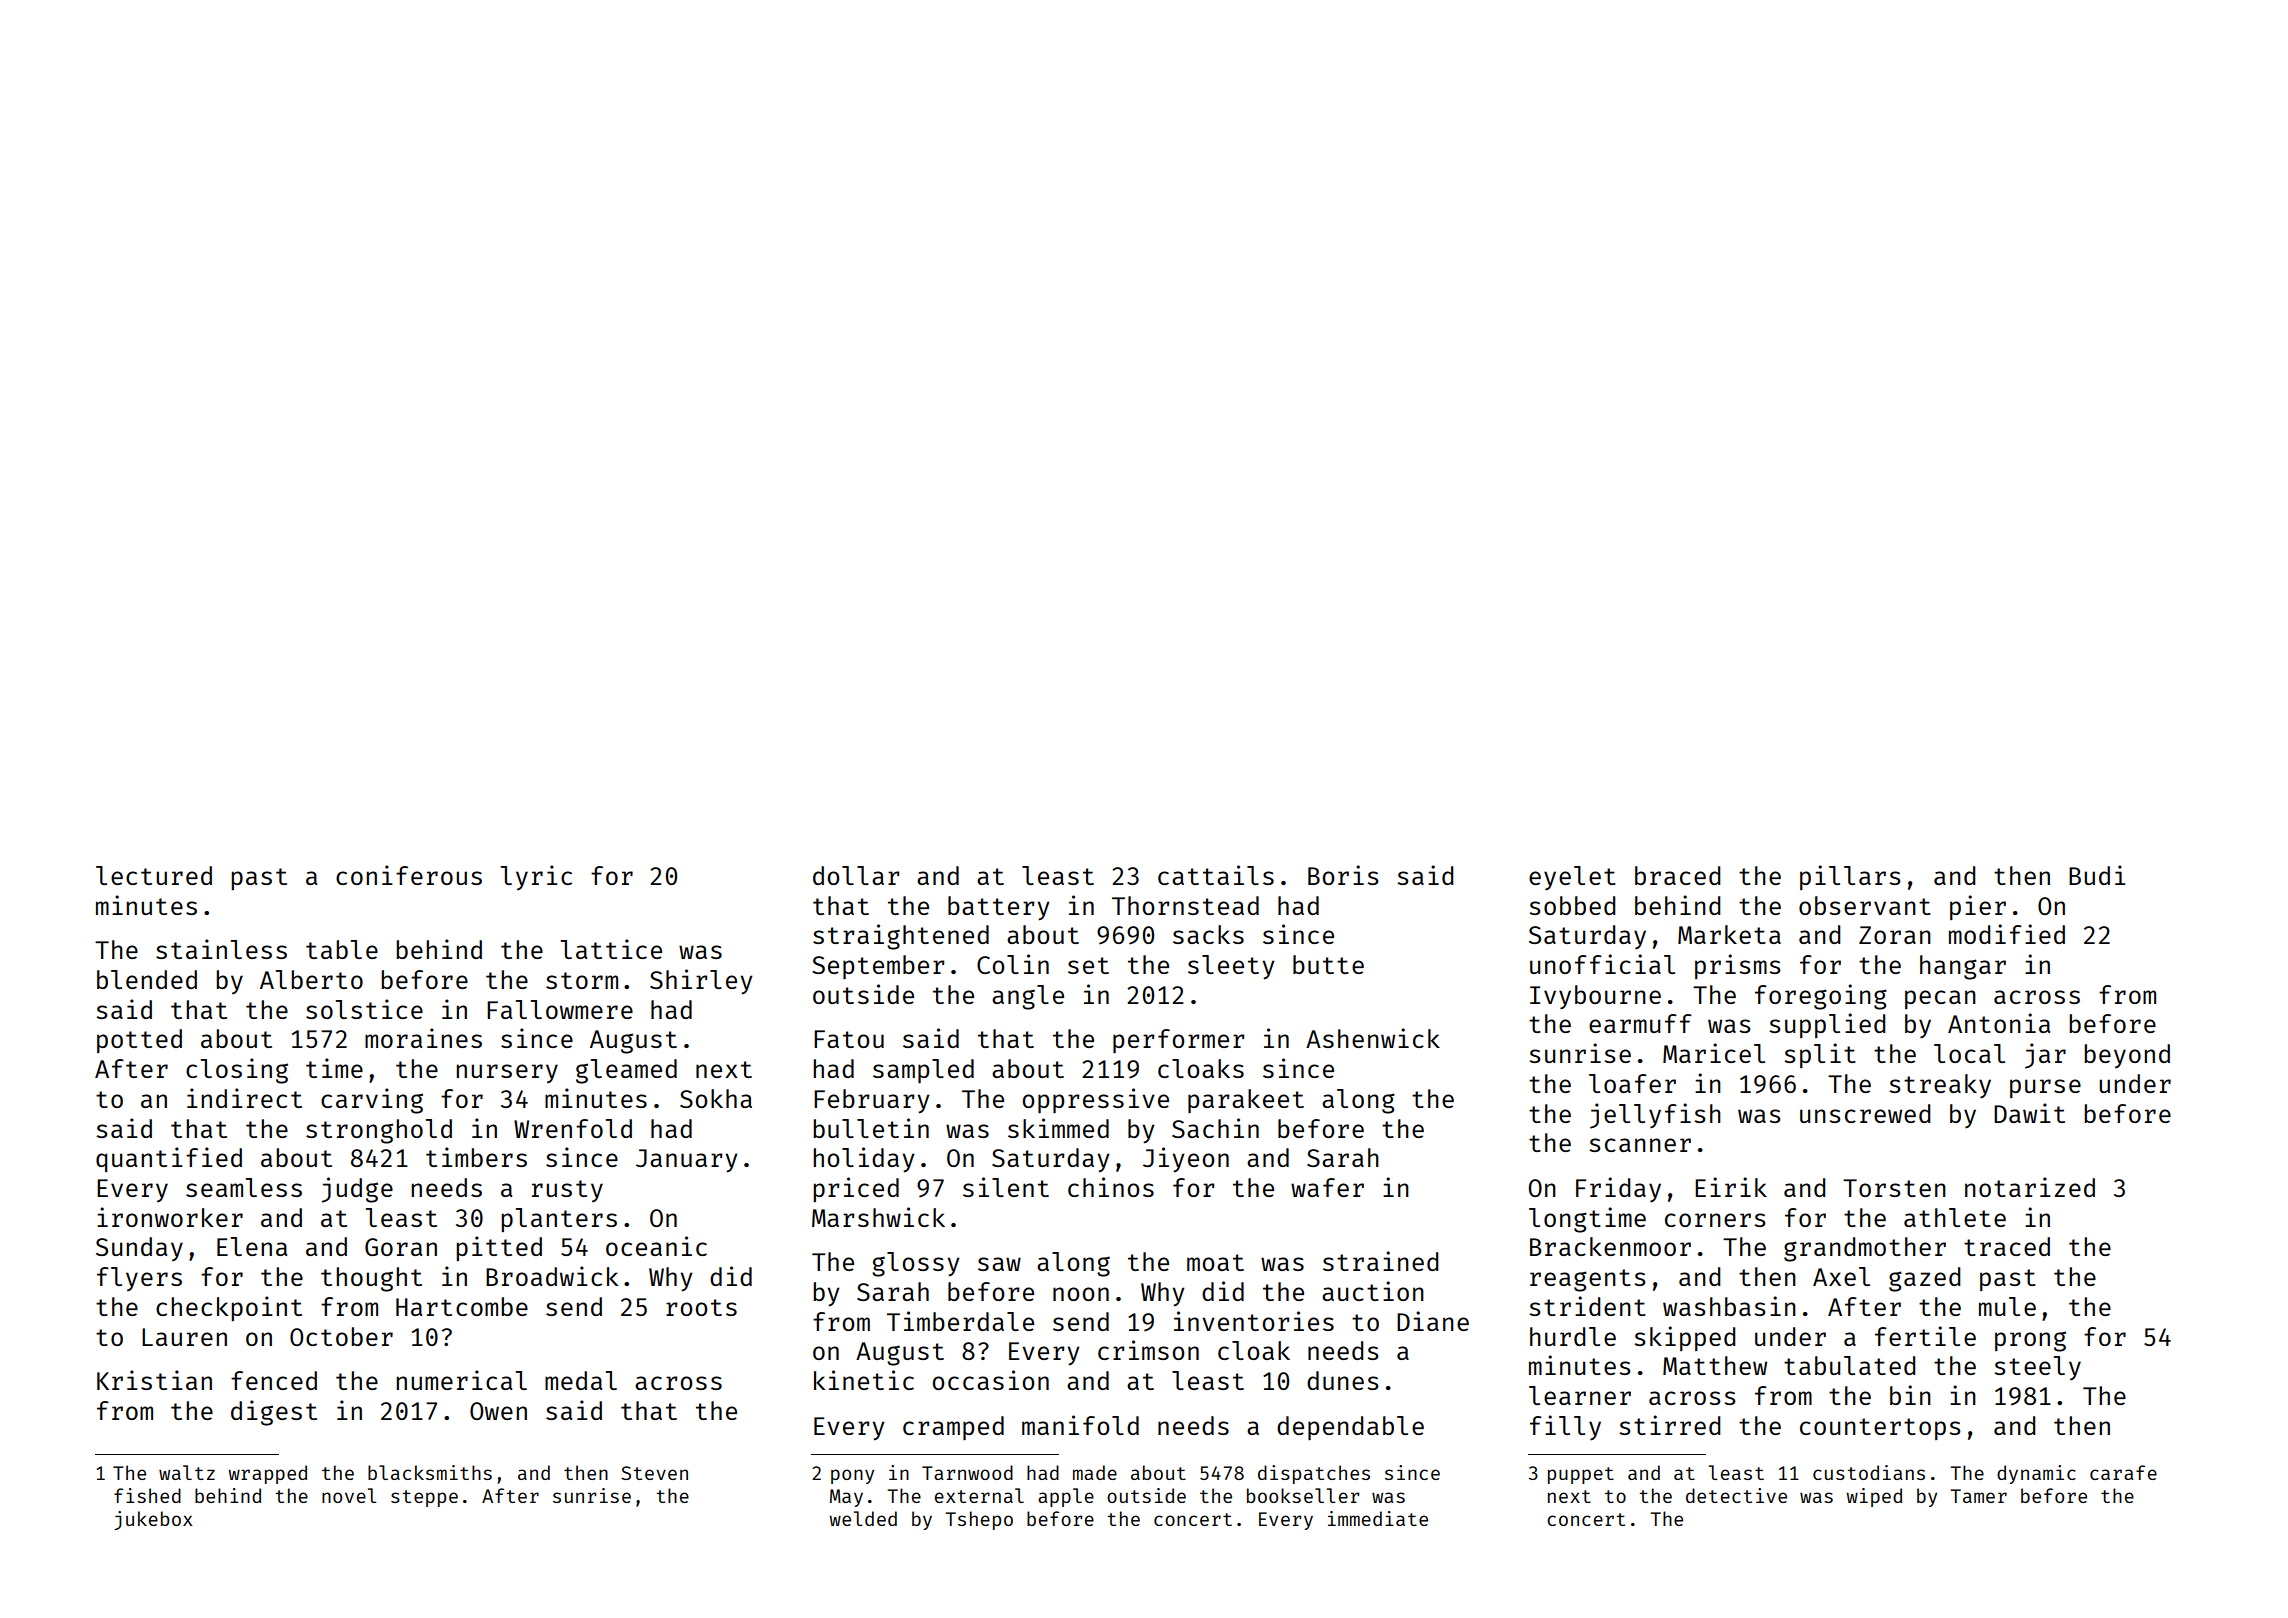 This image has height=1618, width=2288. What do you see at coordinates (581, 1380) in the image?
I see `medal` at bounding box center [581, 1380].
